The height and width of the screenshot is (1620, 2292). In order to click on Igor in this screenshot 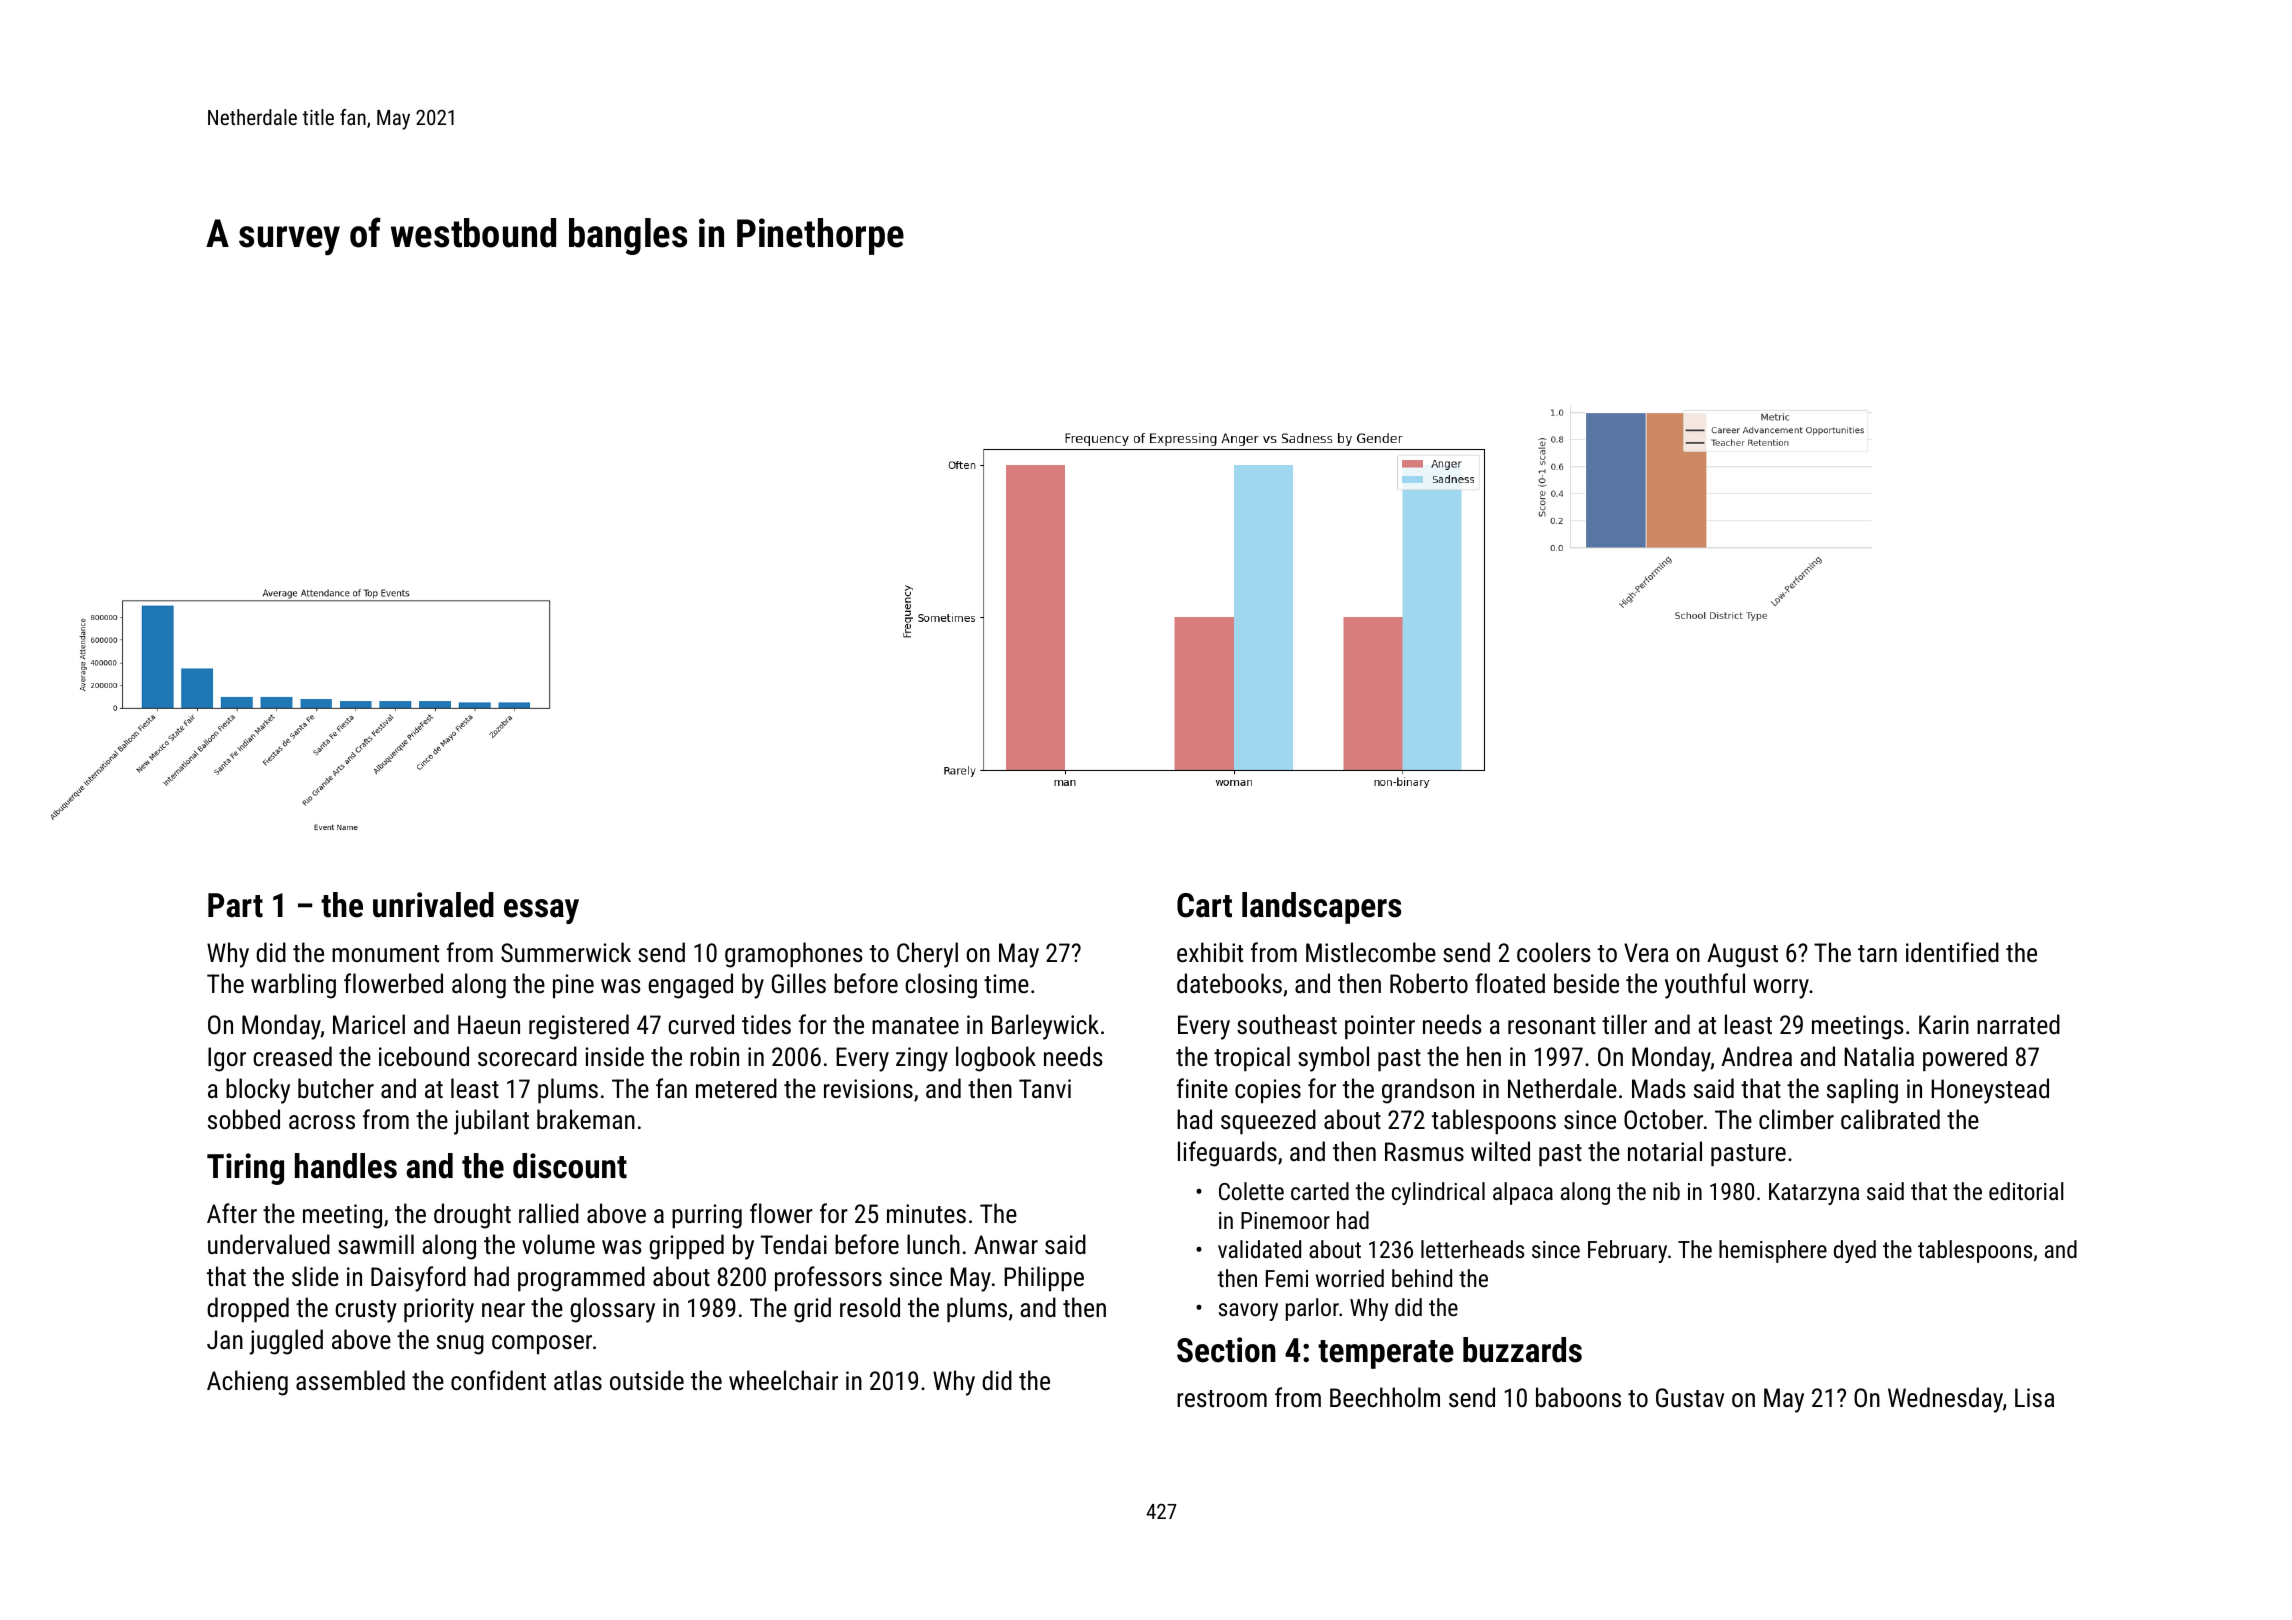, I will do `click(227, 1059)`.
